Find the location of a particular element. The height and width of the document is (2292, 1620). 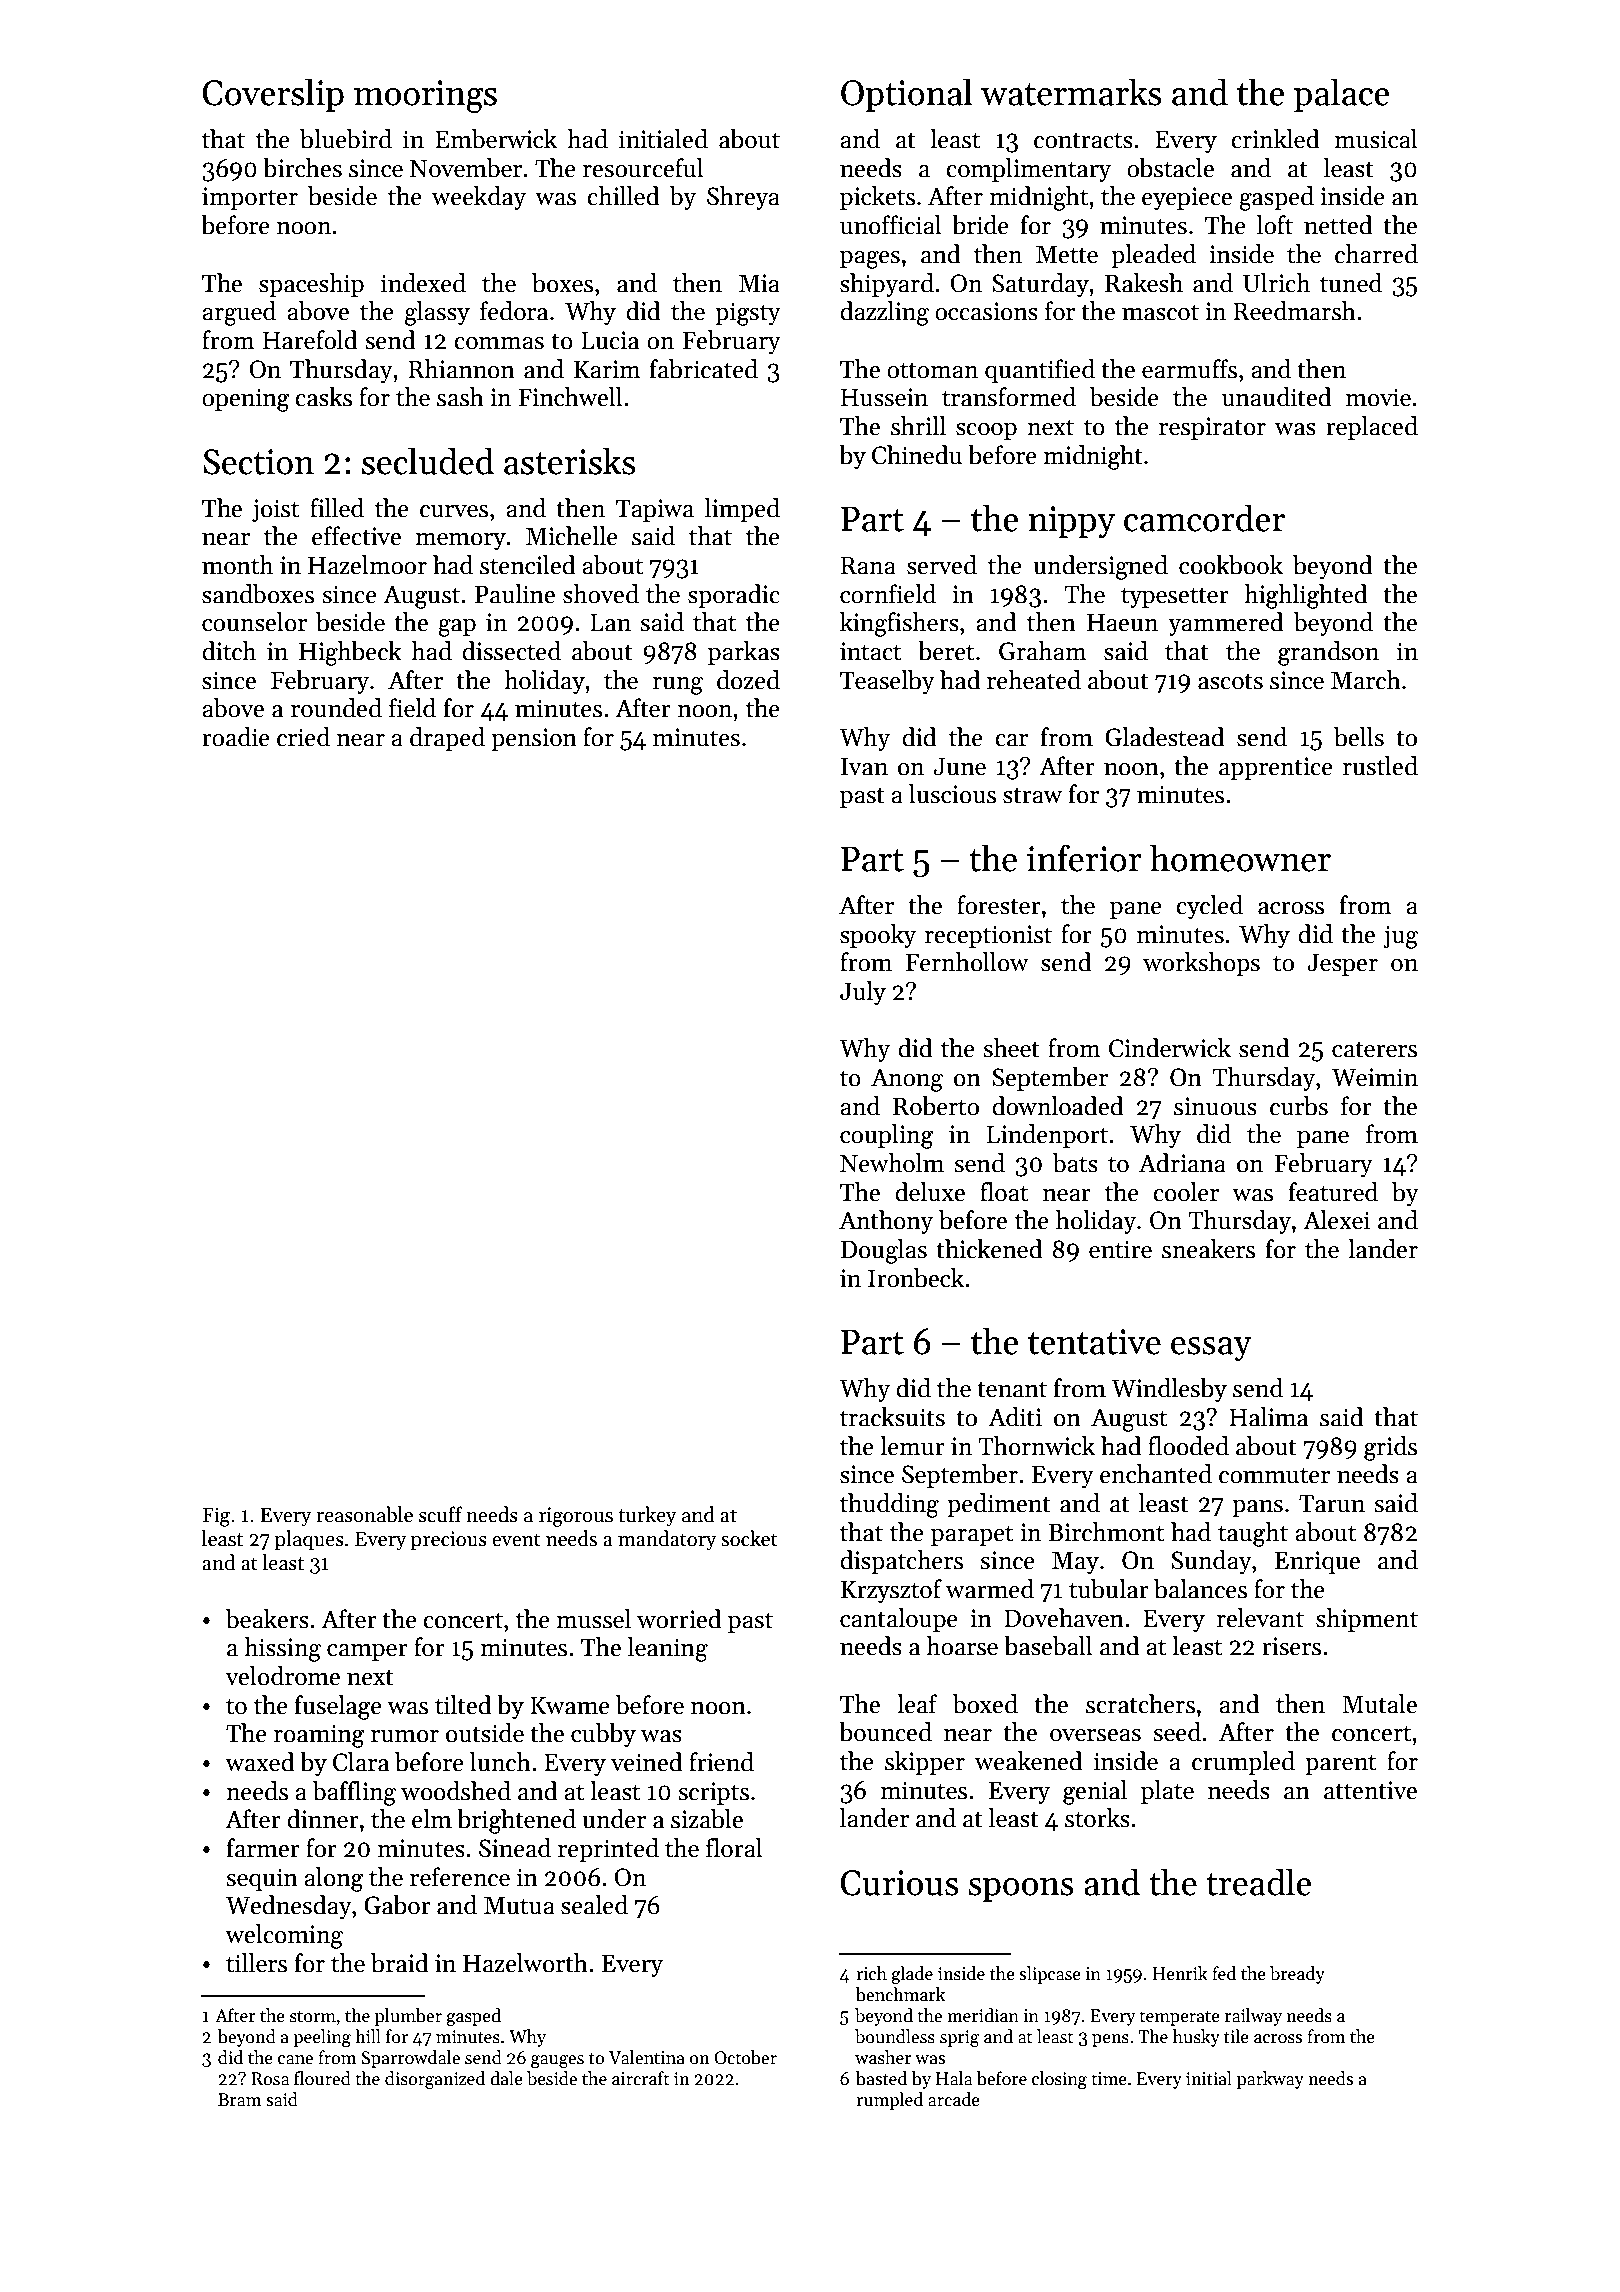

risers is located at coordinates (1291, 1646).
